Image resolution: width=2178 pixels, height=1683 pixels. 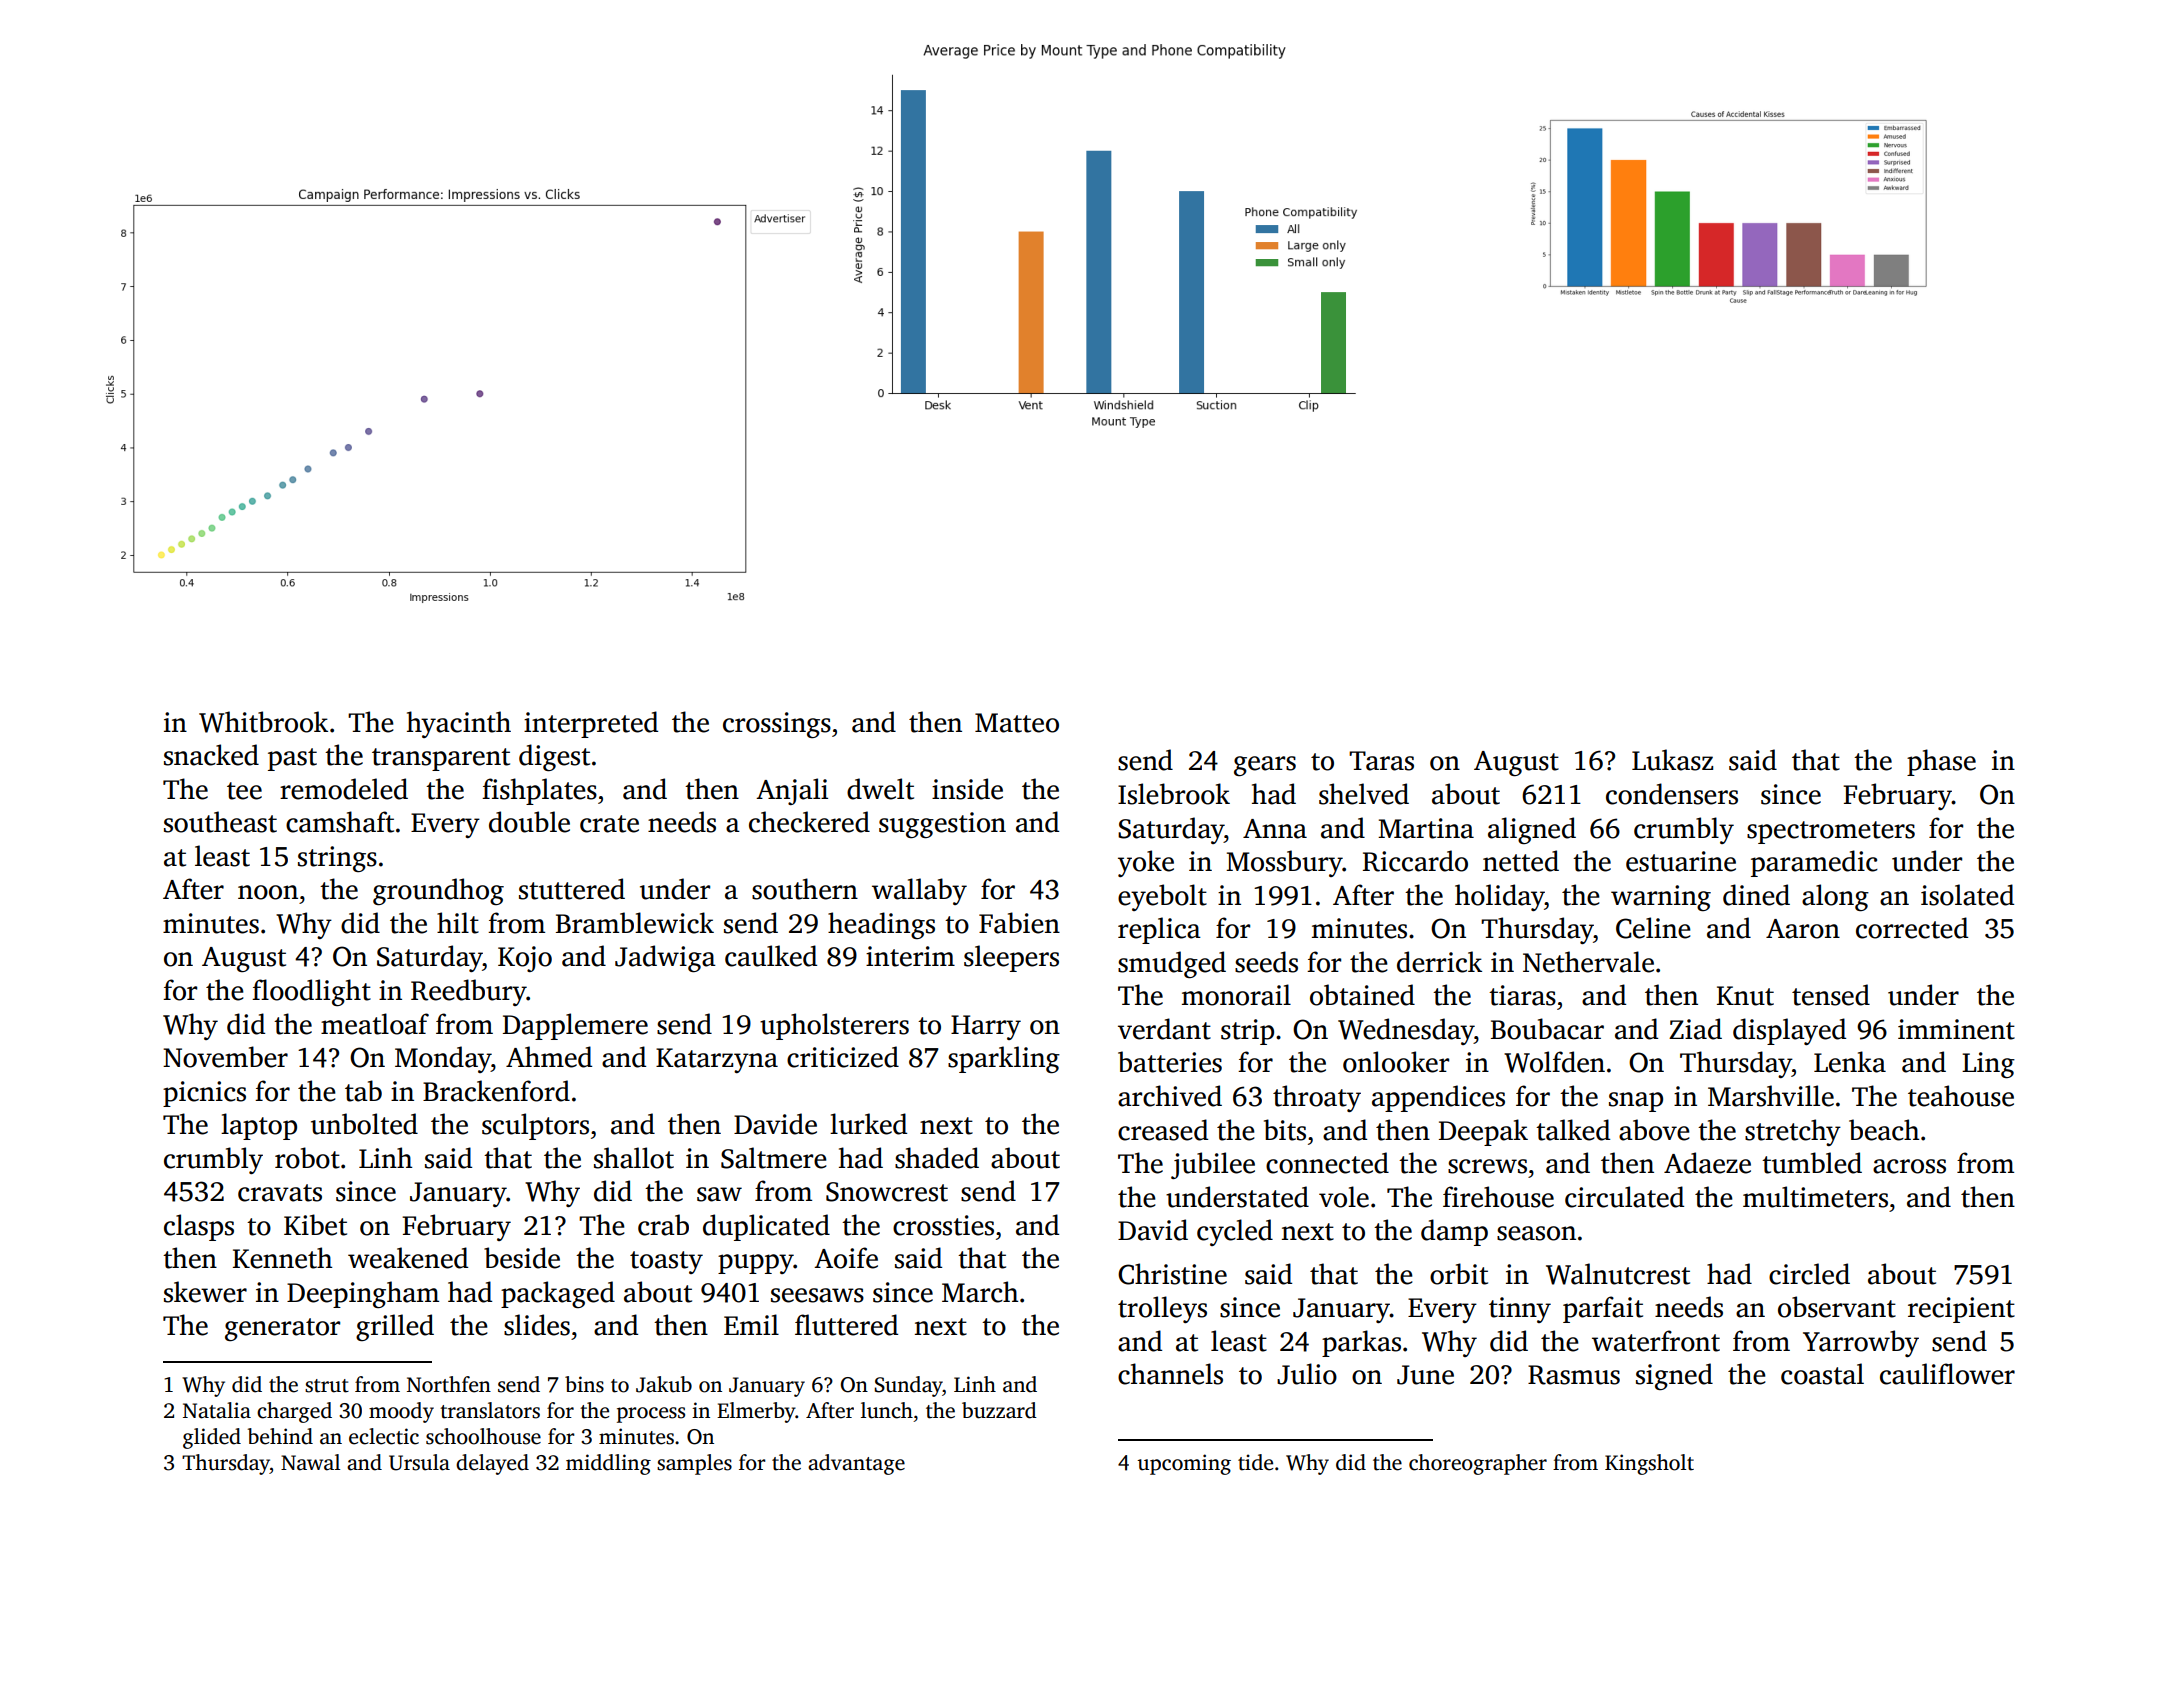 I want to click on Marshville, so click(x=1771, y=1096).
